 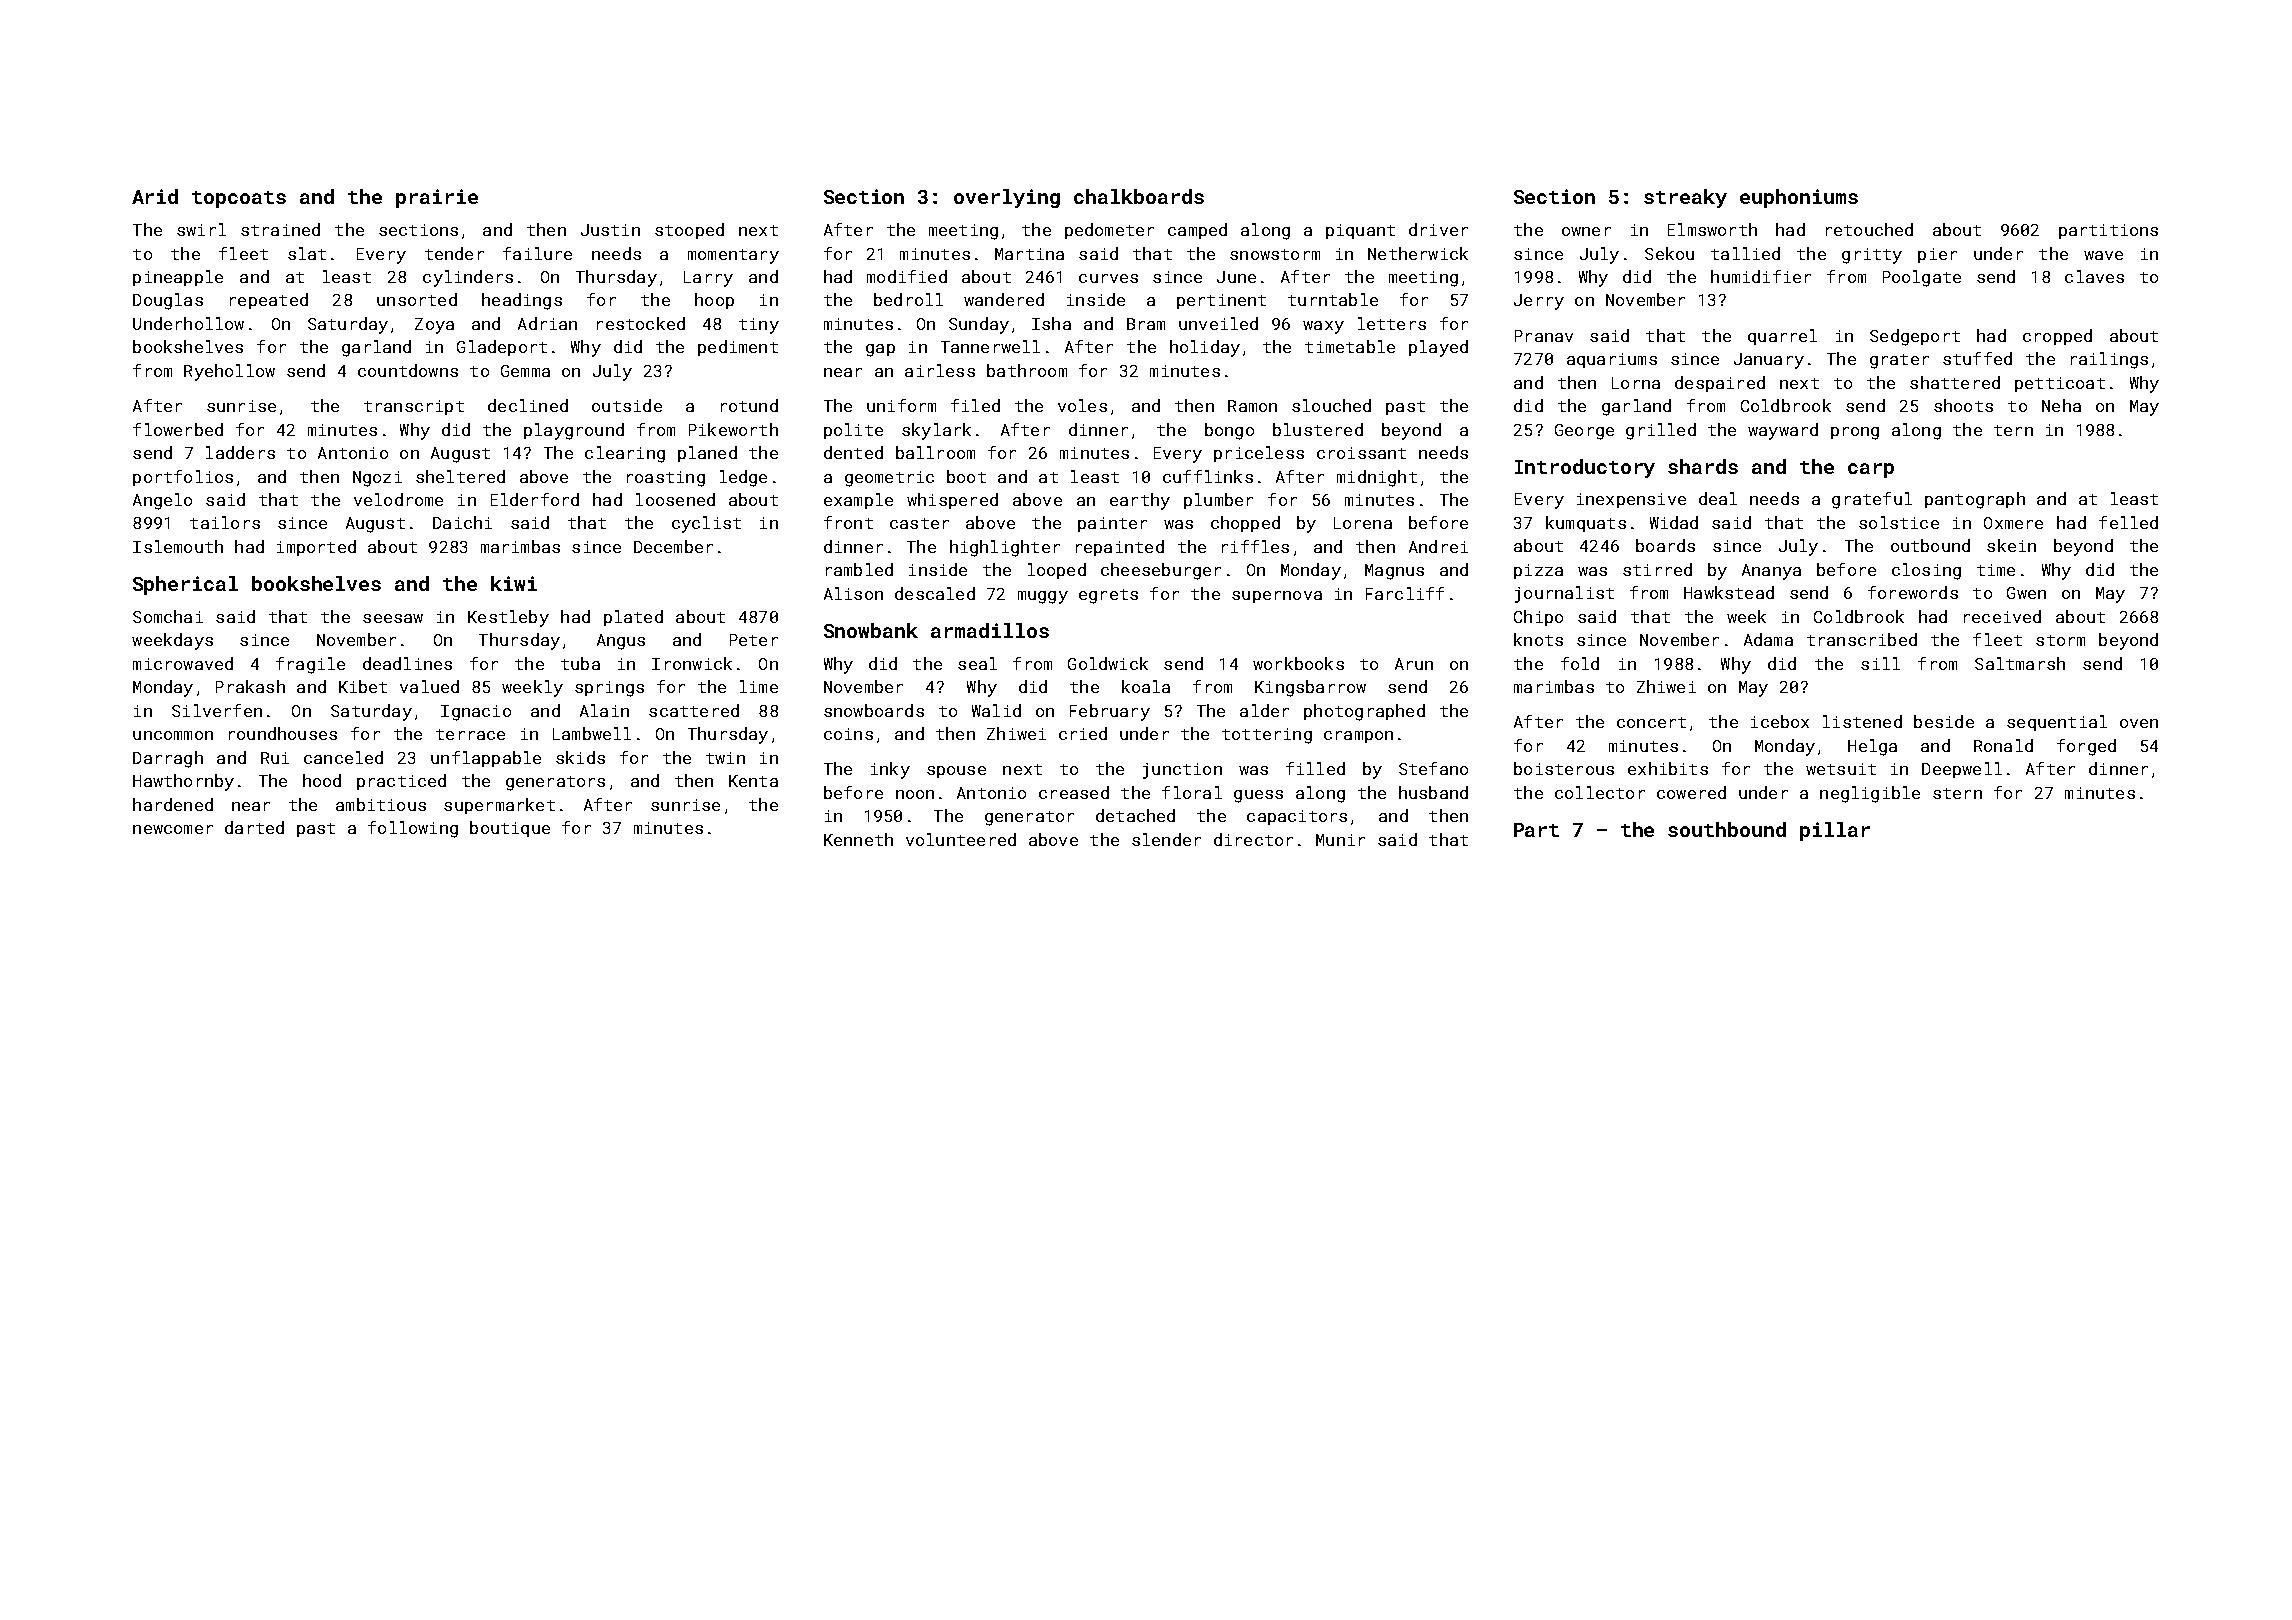 I want to click on Poolgate, so click(x=1922, y=278).
